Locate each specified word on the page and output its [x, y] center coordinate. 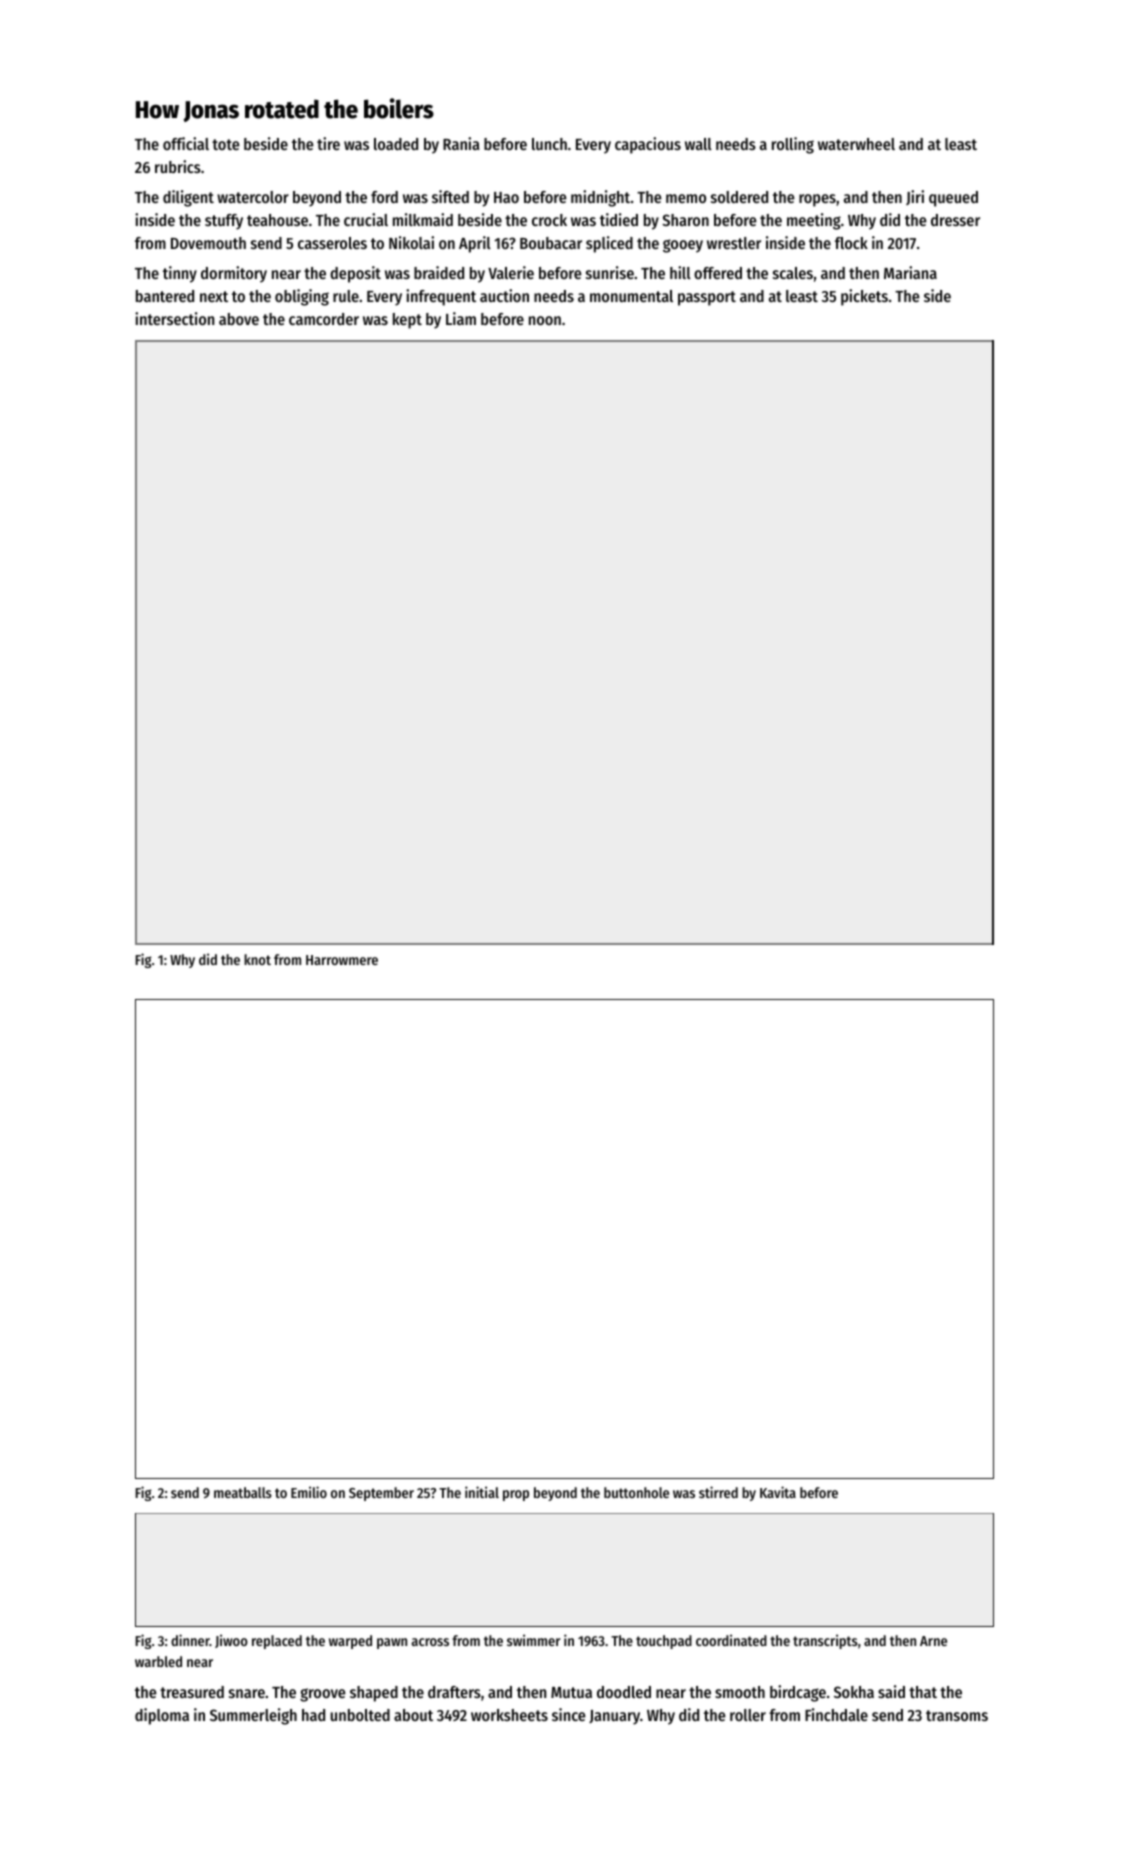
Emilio [309, 1492]
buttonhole [636, 1492]
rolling [793, 145]
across [430, 1642]
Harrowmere [342, 960]
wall [698, 144]
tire [328, 143]
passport [707, 298]
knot [257, 959]
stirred [718, 1492]
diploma [162, 1716]
